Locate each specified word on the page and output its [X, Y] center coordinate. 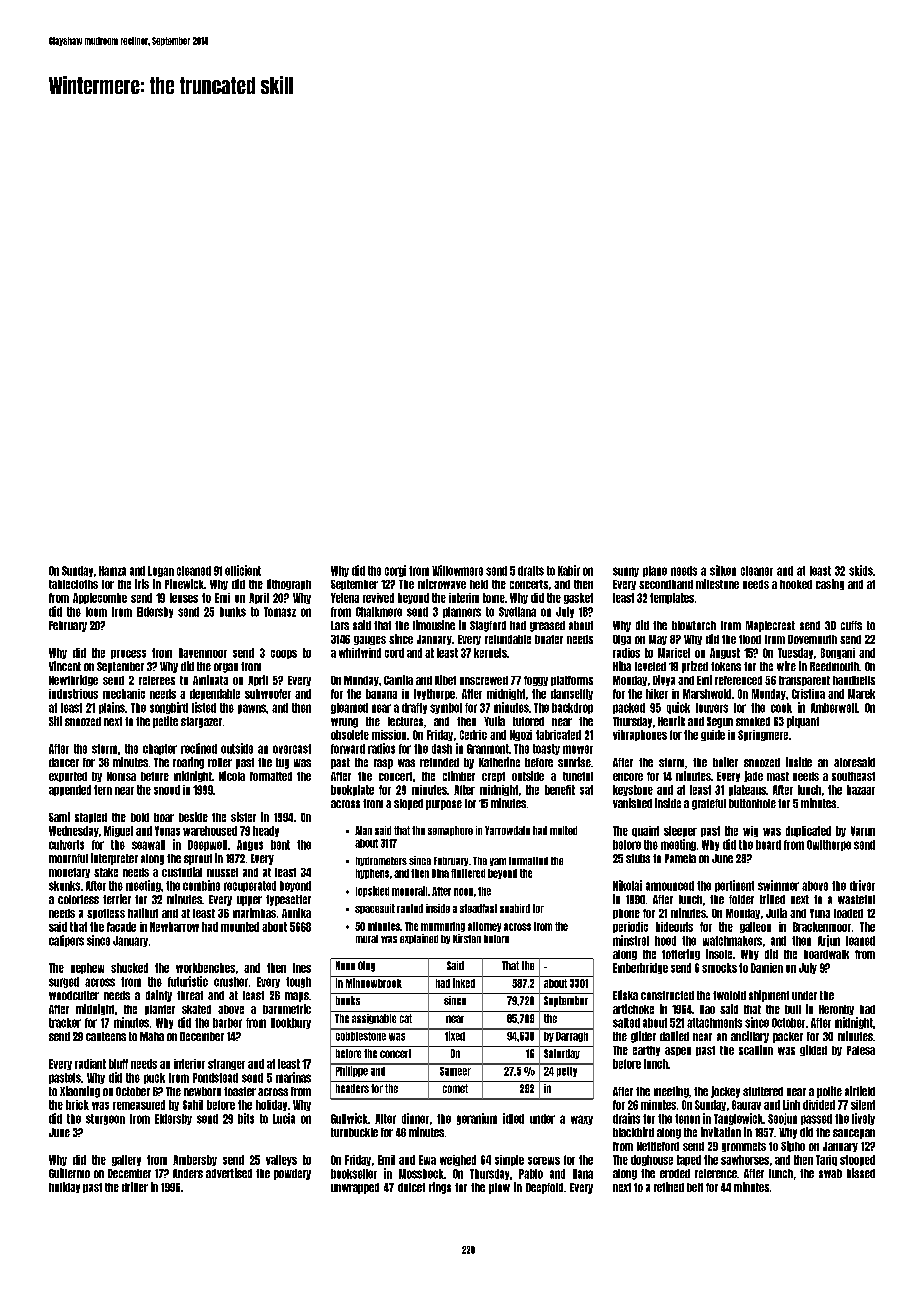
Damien [767, 968]
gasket [578, 598]
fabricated [558, 735]
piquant [803, 722]
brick [77, 1105]
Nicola [232, 776]
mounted [240, 927]
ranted [410, 908]
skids [861, 570]
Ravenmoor [203, 653]
